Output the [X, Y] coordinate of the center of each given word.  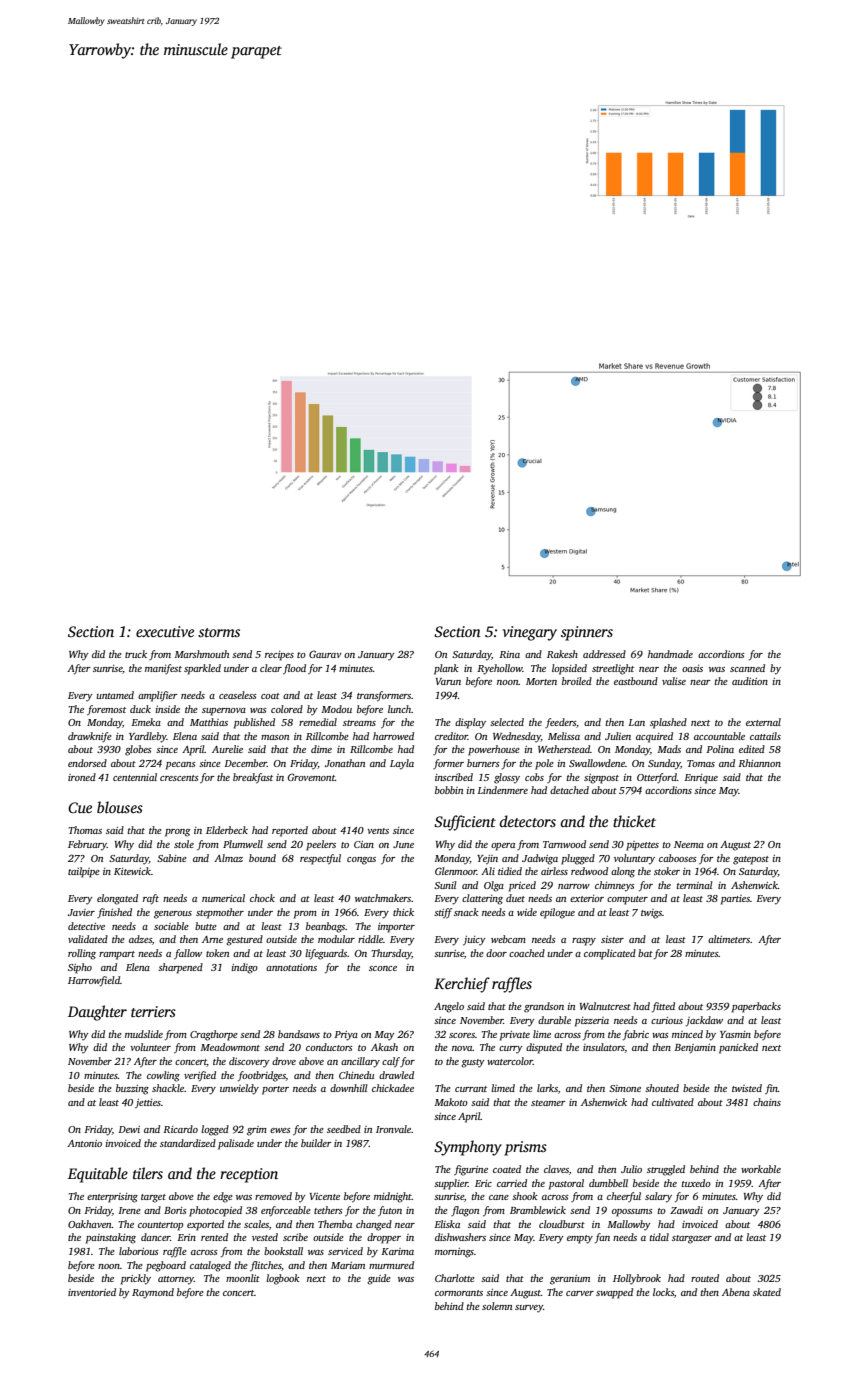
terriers [153, 1011]
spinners [587, 633]
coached [527, 953]
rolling [82, 954]
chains [767, 1102]
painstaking [111, 1238]
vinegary [530, 633]
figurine [471, 1170]
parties [735, 900]
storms [219, 632]
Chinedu [356, 1075]
